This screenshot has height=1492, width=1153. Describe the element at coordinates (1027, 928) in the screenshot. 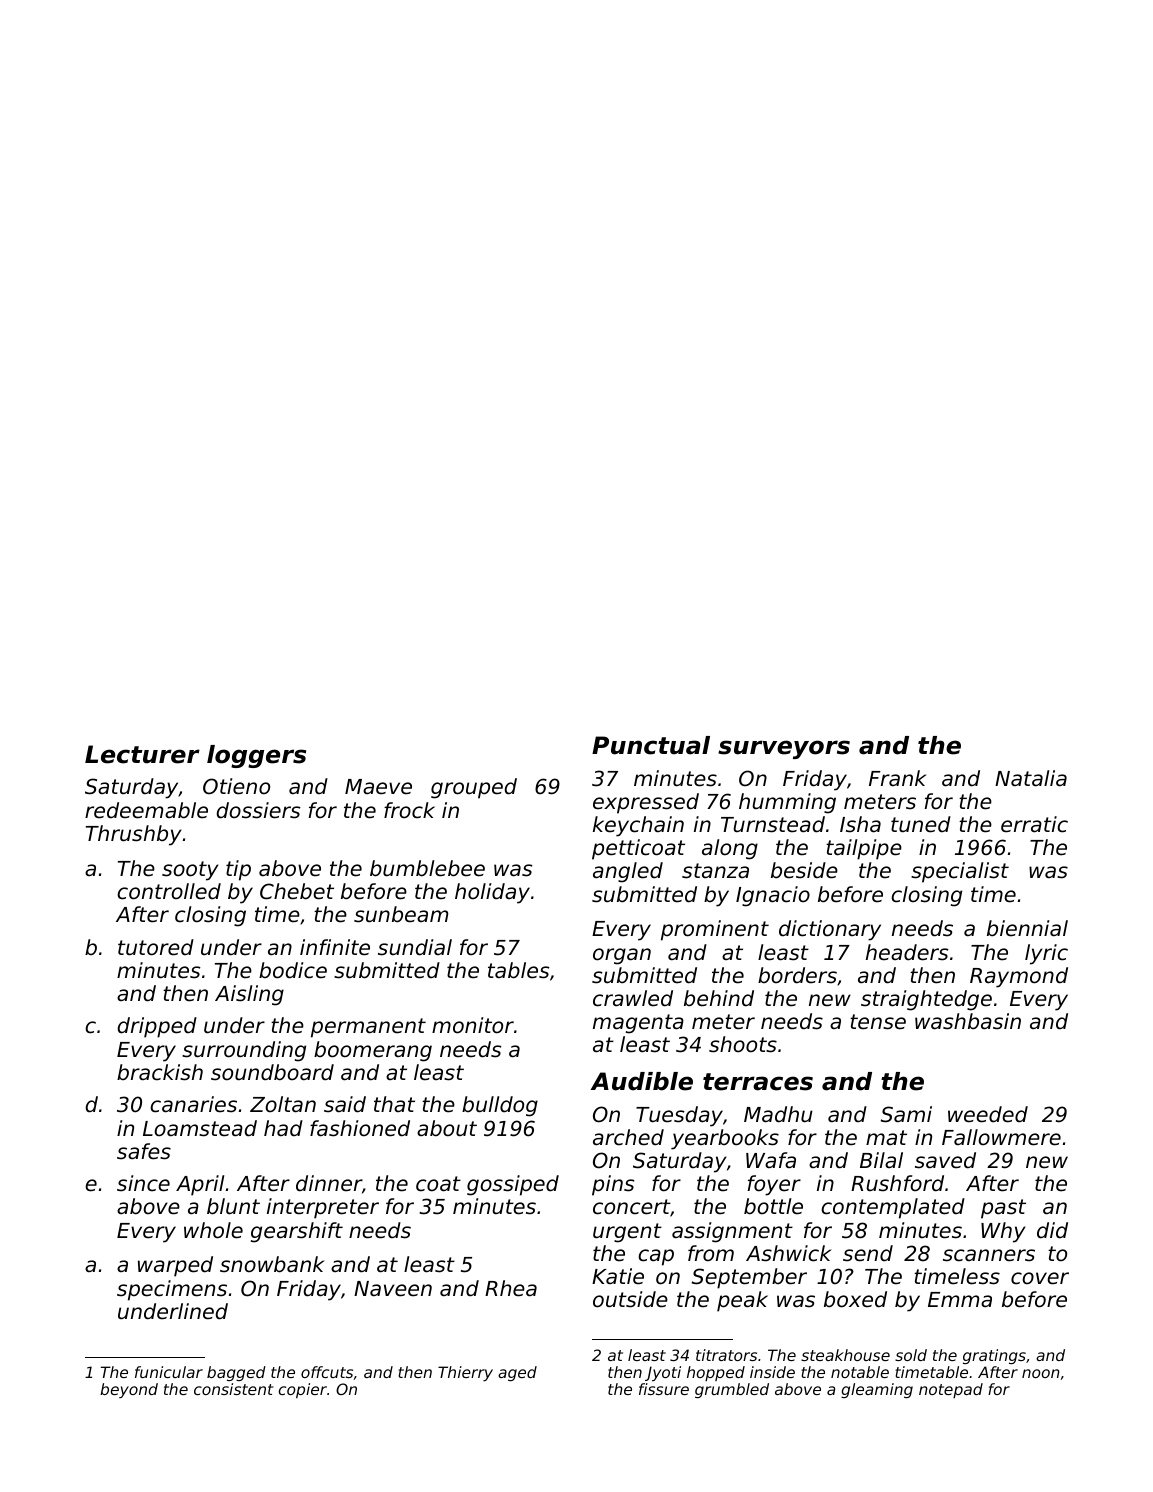

I see `biennial` at that location.
